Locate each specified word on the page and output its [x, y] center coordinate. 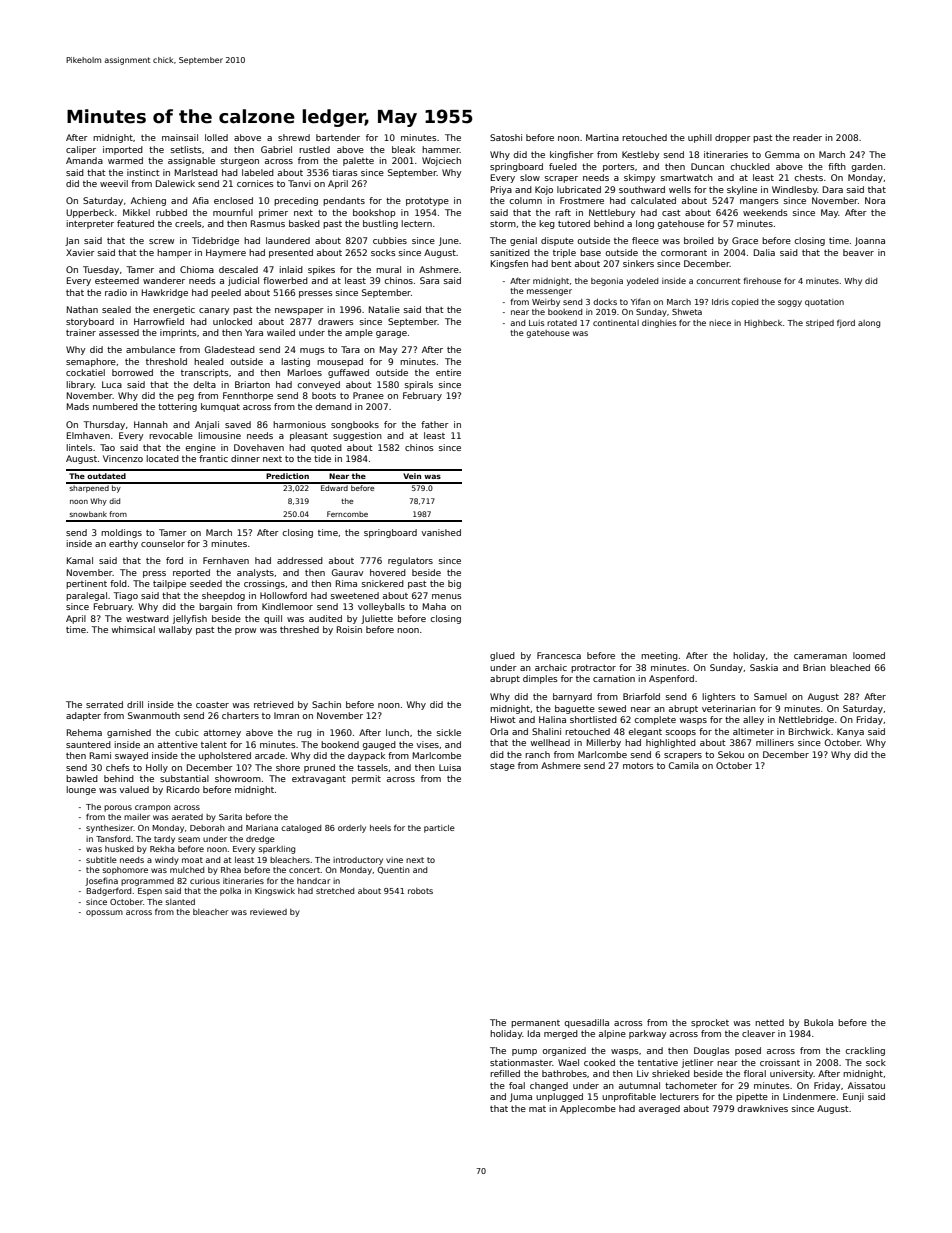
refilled [505, 1073]
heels [380, 828]
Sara [429, 280]
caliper [81, 150]
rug [304, 734]
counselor [163, 543]
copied [744, 303]
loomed [869, 655]
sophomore [125, 871]
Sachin [326, 704]
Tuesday [101, 270]
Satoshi [506, 137]
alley [753, 720]
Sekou [731, 754]
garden [867, 167]
